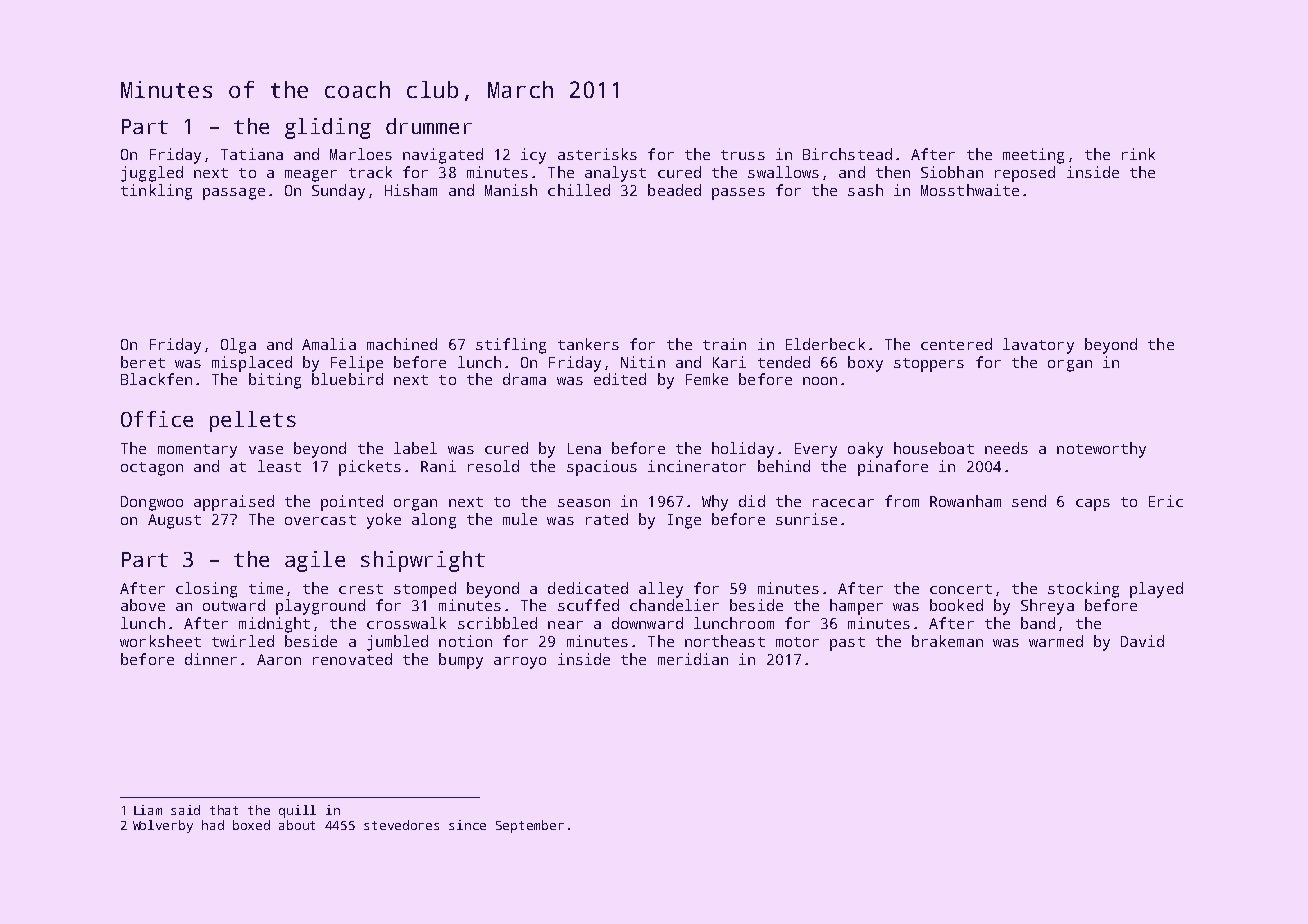 Image resolution: width=1308 pixels, height=924 pixels. What do you see at coordinates (530, 826) in the screenshot?
I see `September` at bounding box center [530, 826].
